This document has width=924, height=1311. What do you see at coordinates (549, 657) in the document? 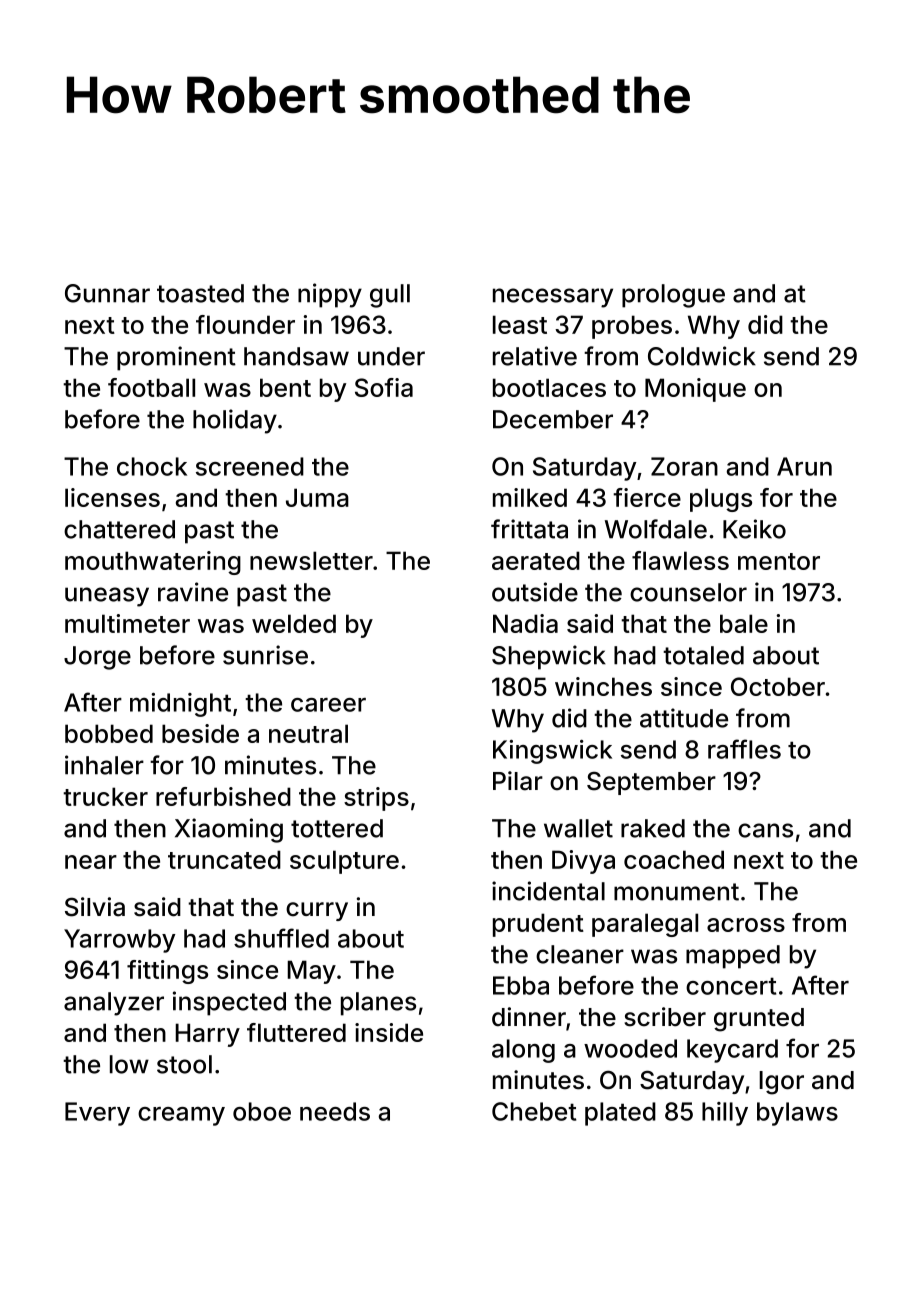
I see `Shepwick` at bounding box center [549, 657].
